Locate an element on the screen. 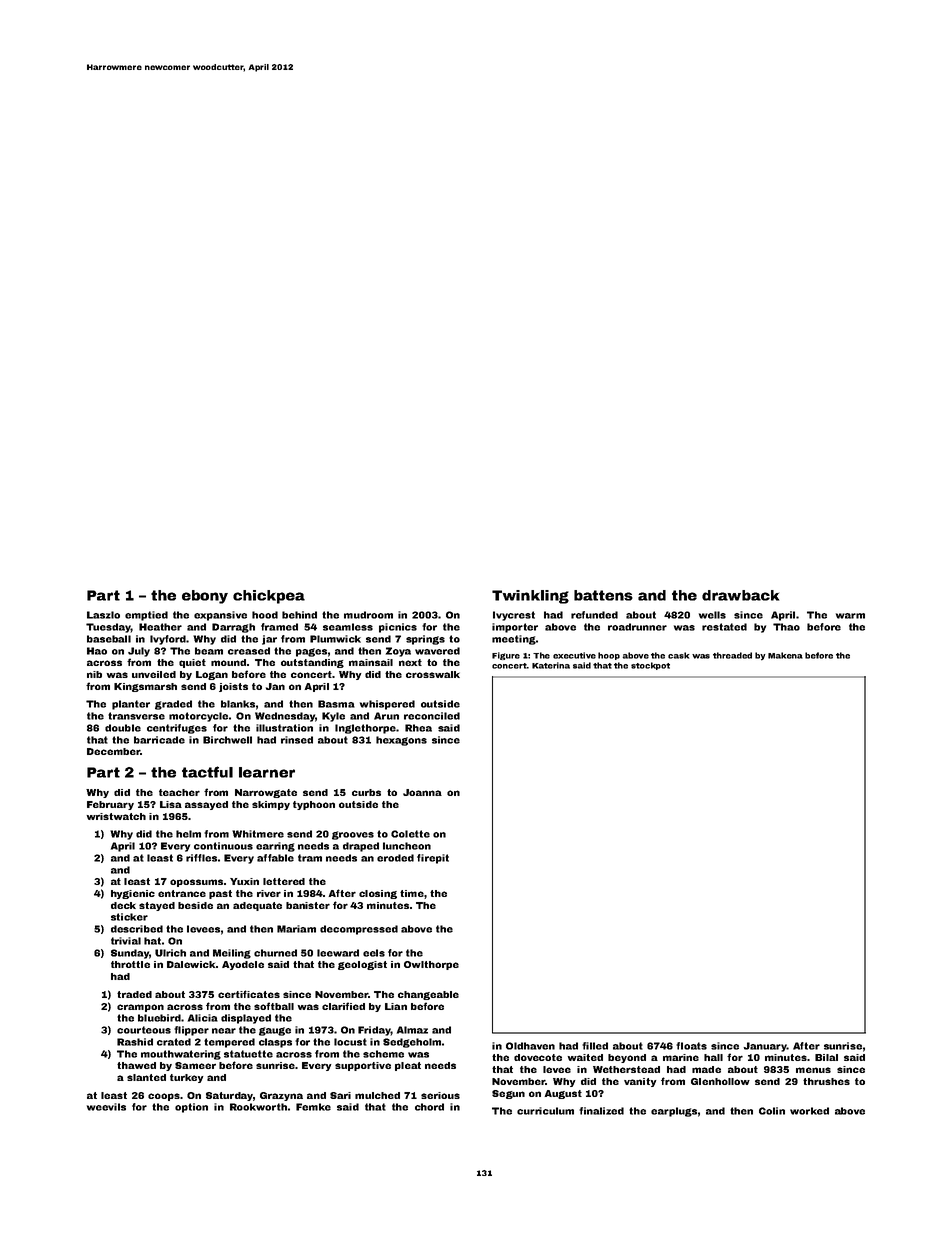 The image size is (952, 1233). firepit is located at coordinates (433, 859).
